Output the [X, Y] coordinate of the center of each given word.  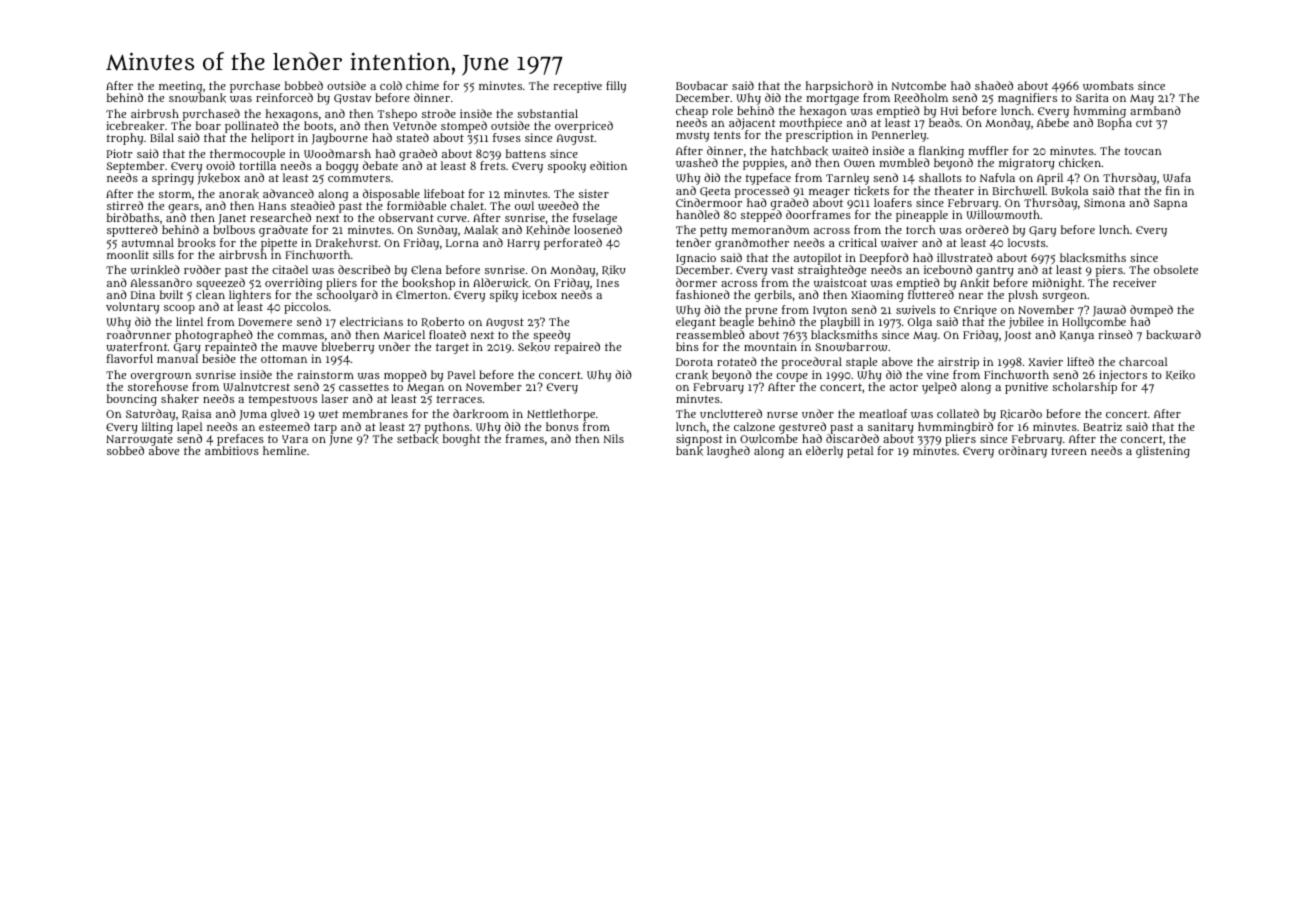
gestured [802, 428]
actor [904, 387]
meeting [180, 87]
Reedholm [921, 98]
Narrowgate [139, 440]
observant [406, 217]
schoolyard [347, 296]
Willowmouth [1003, 214]
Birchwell [1018, 190]
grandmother [752, 244]
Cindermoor [709, 202]
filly [616, 87]
